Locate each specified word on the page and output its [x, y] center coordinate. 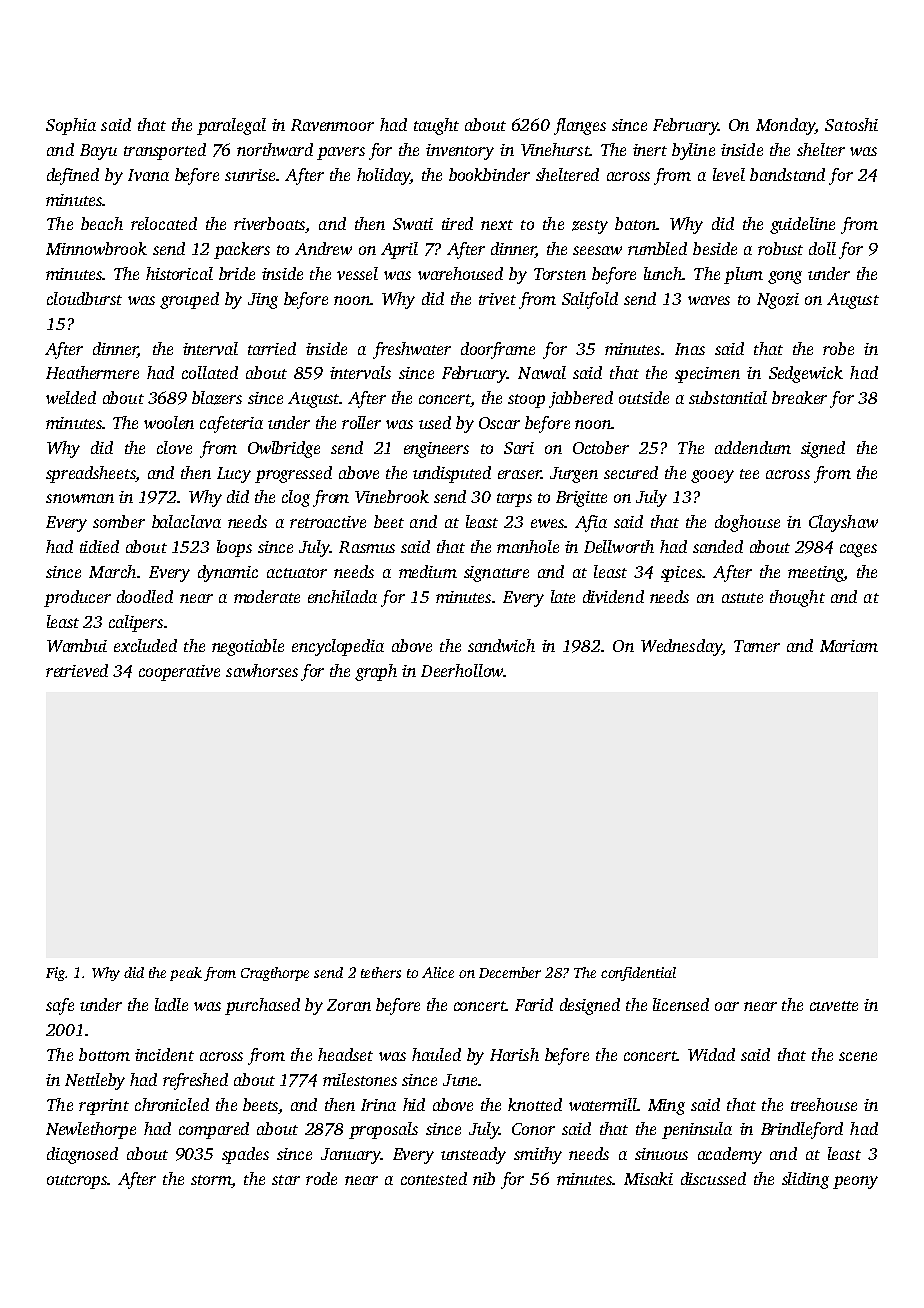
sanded [718, 546]
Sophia [71, 126]
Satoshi [851, 124]
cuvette [834, 1006]
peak [186, 974]
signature [496, 574]
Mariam [849, 646]
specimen [707, 375]
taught [436, 126]
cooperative [179, 673]
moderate [267, 596]
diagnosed [82, 1155]
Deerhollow [462, 670]
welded [71, 397]
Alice [438, 972]
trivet [497, 299]
